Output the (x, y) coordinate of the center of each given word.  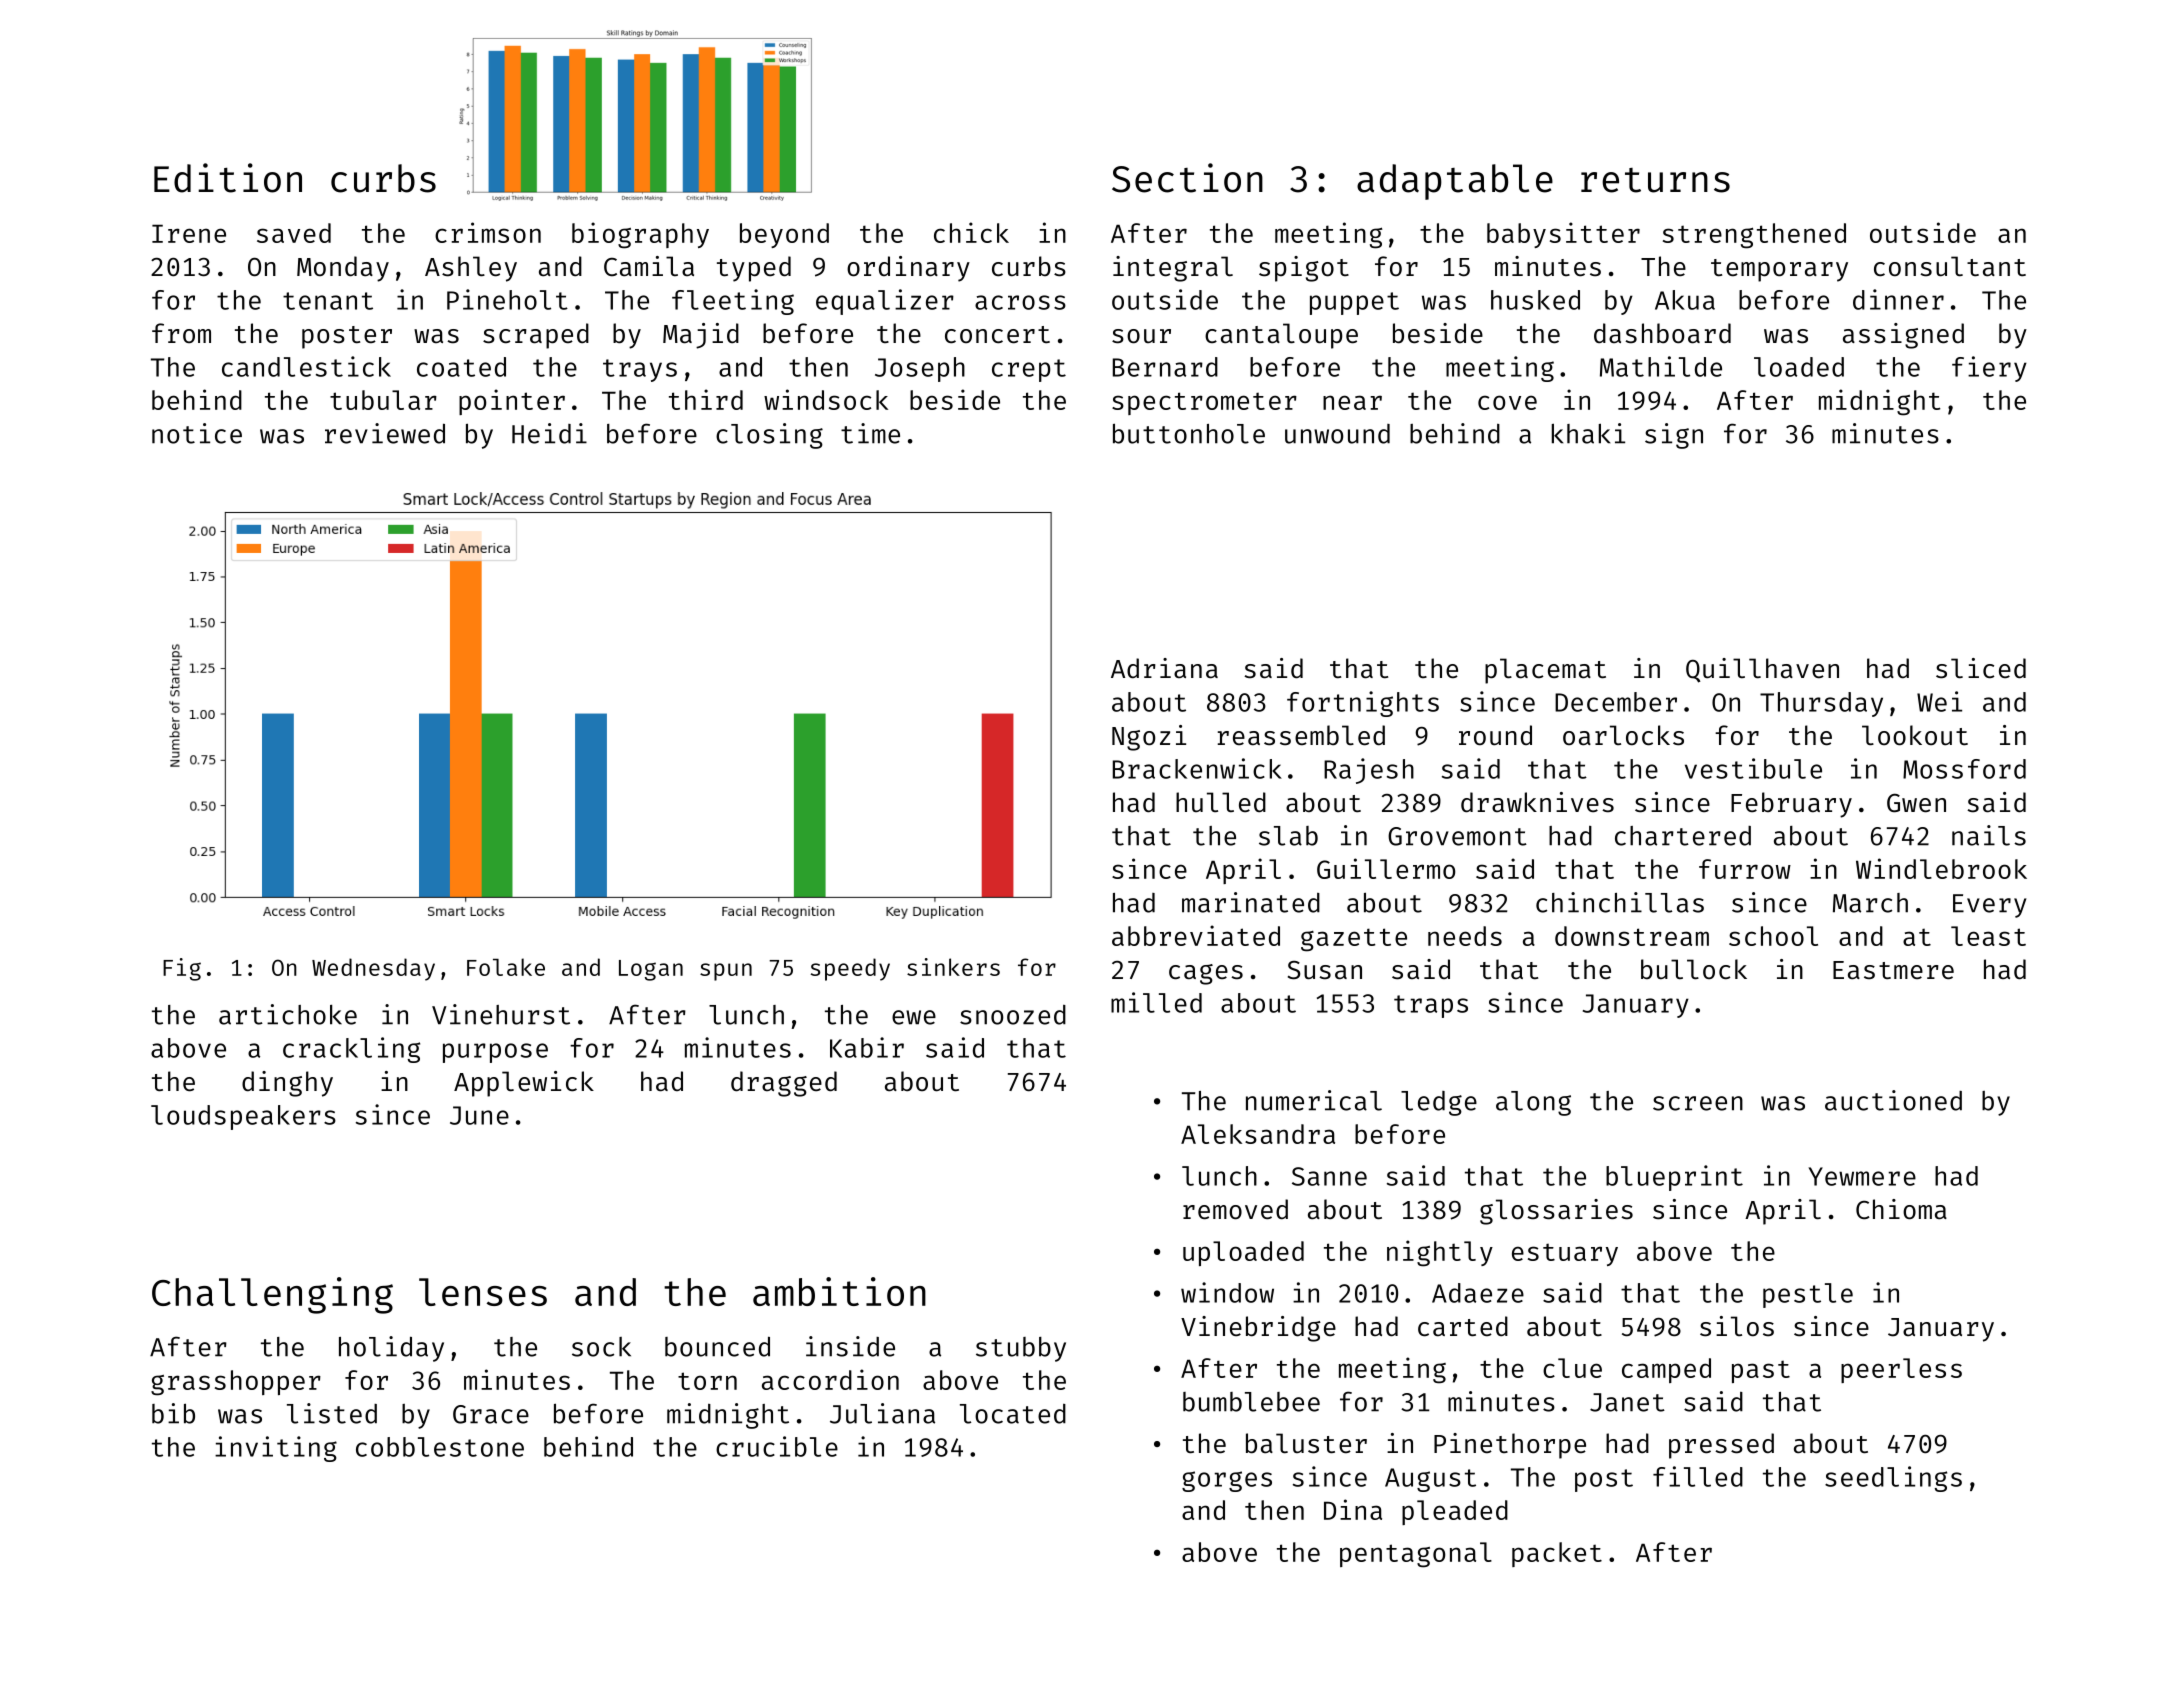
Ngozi (1149, 738)
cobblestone (440, 1447)
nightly (1440, 1253)
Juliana (882, 1413)
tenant (328, 301)
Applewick (524, 1084)
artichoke (288, 1014)
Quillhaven (1762, 670)
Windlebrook (1941, 868)
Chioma (1901, 1209)
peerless (1901, 1370)
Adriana (1164, 668)
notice (197, 433)
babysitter (1563, 235)
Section (1187, 178)
